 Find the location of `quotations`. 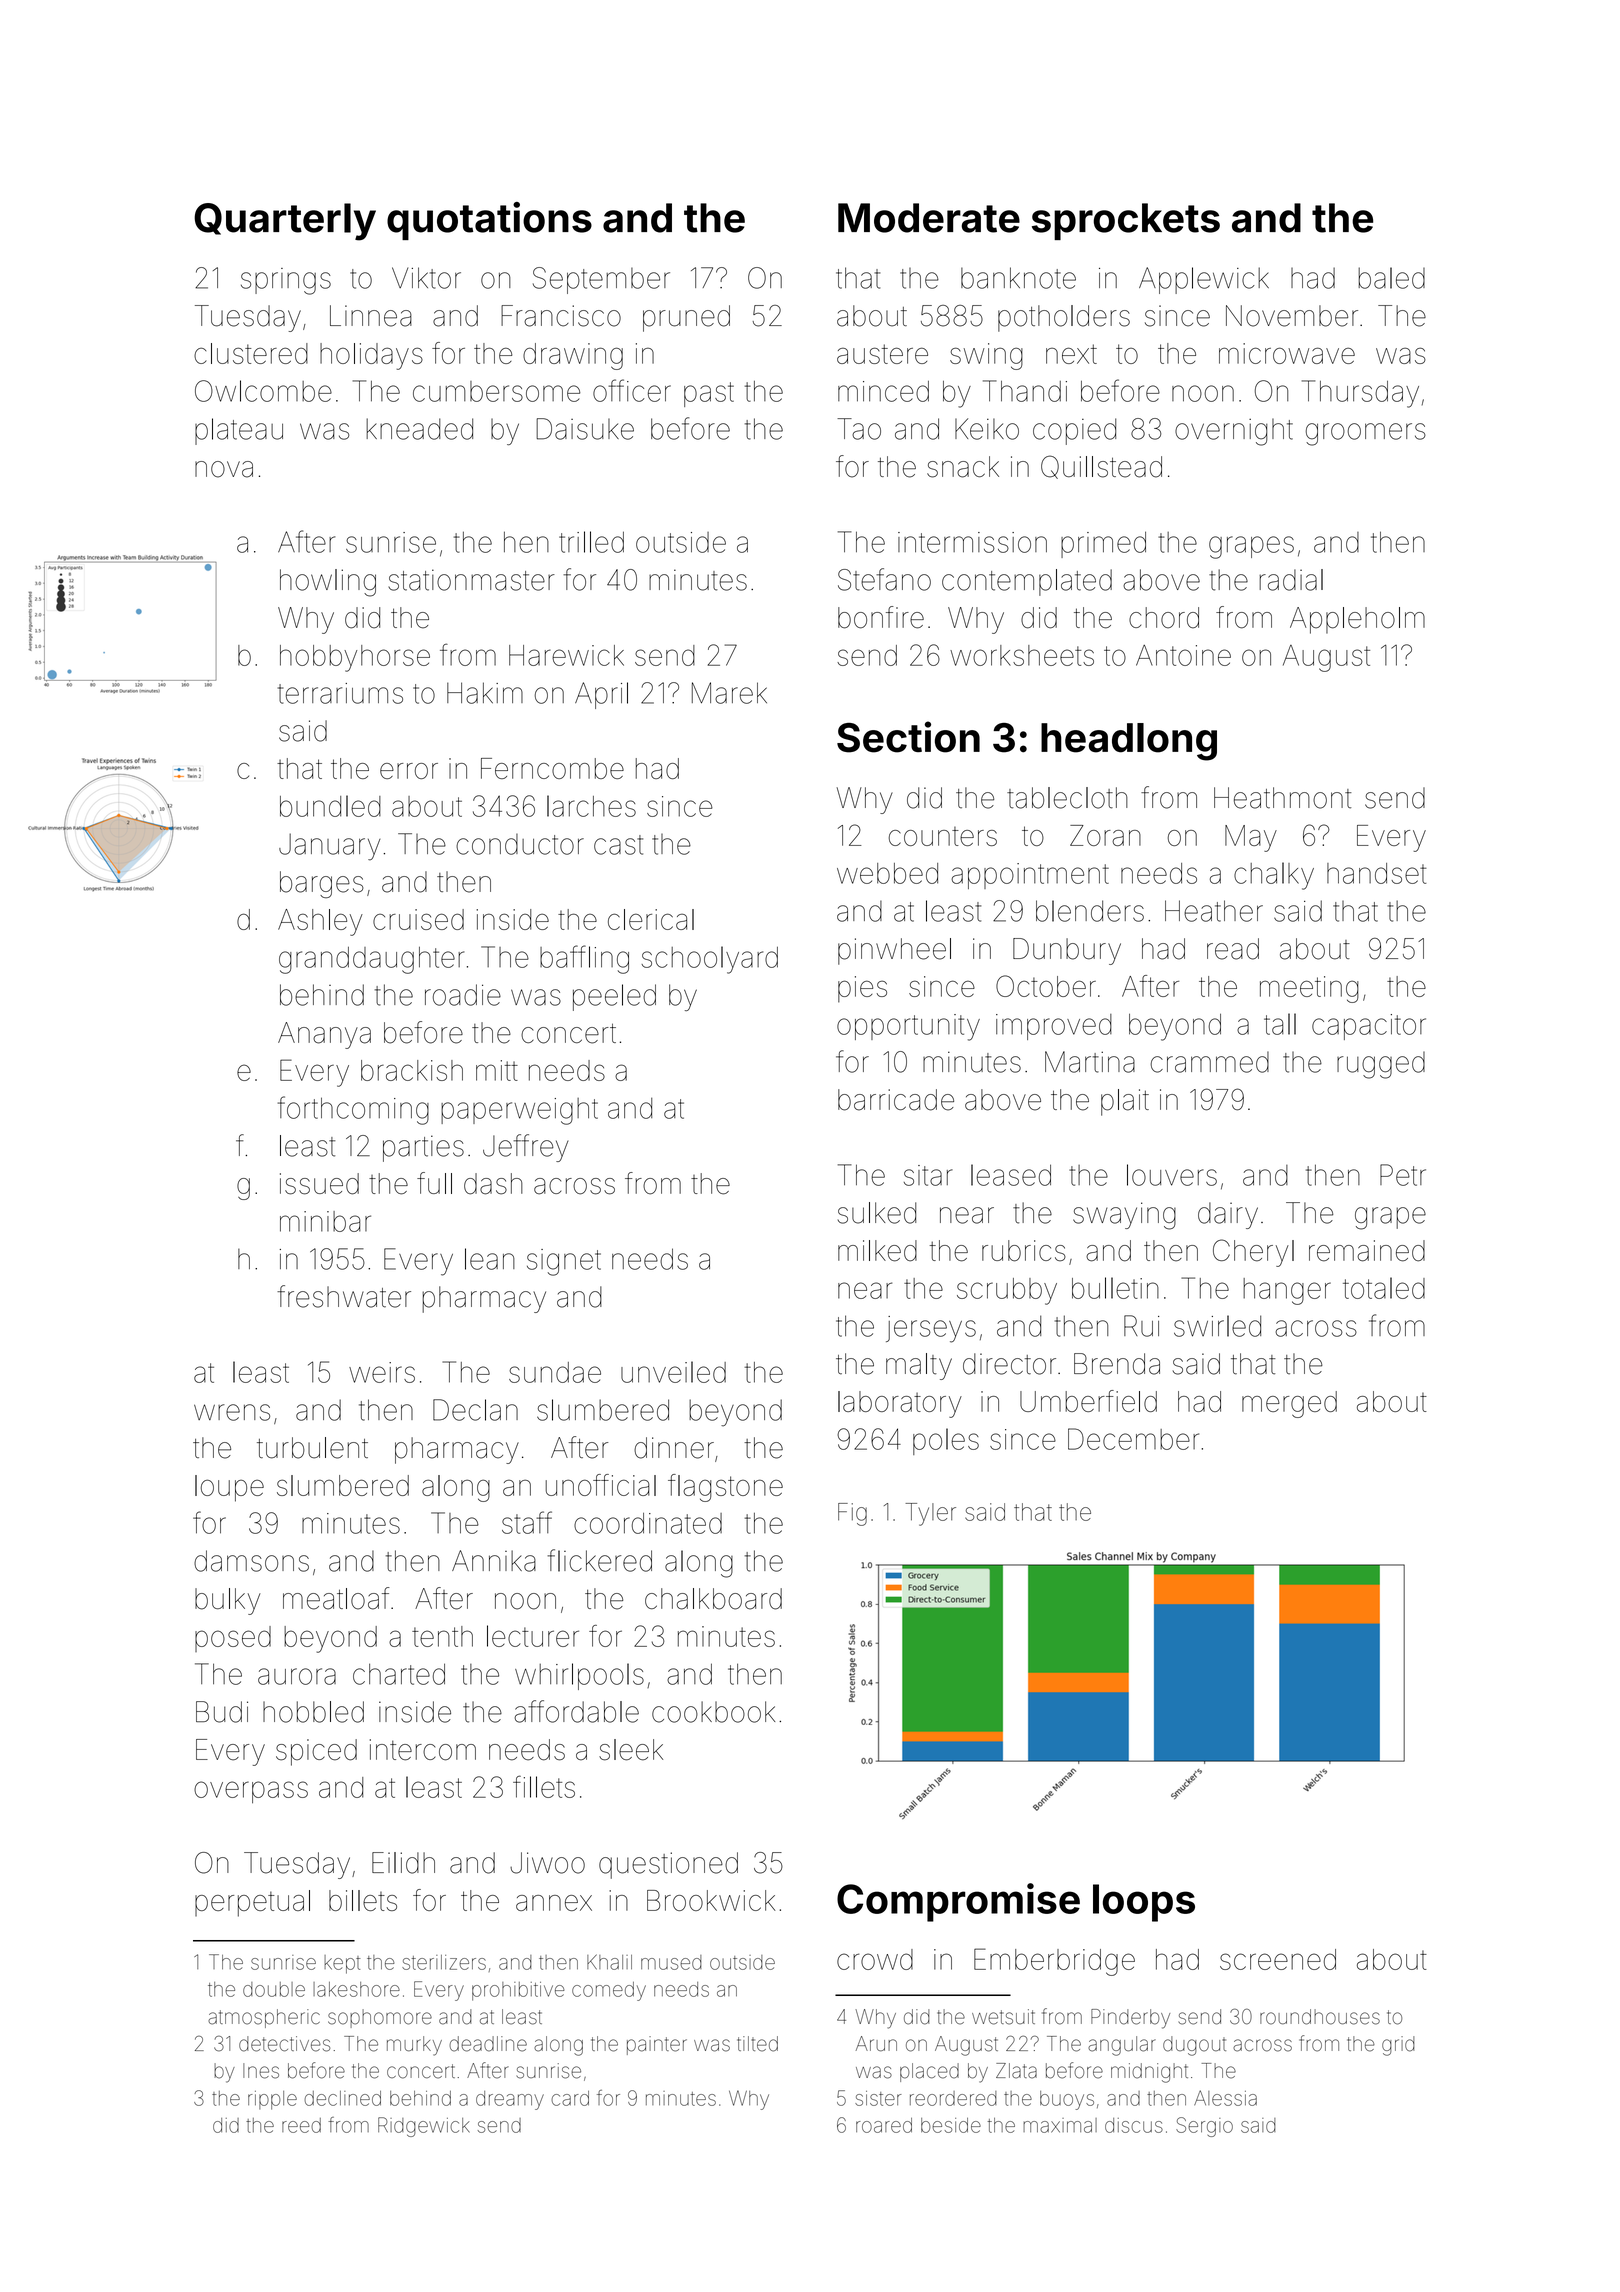

quotations is located at coordinates (489, 221).
